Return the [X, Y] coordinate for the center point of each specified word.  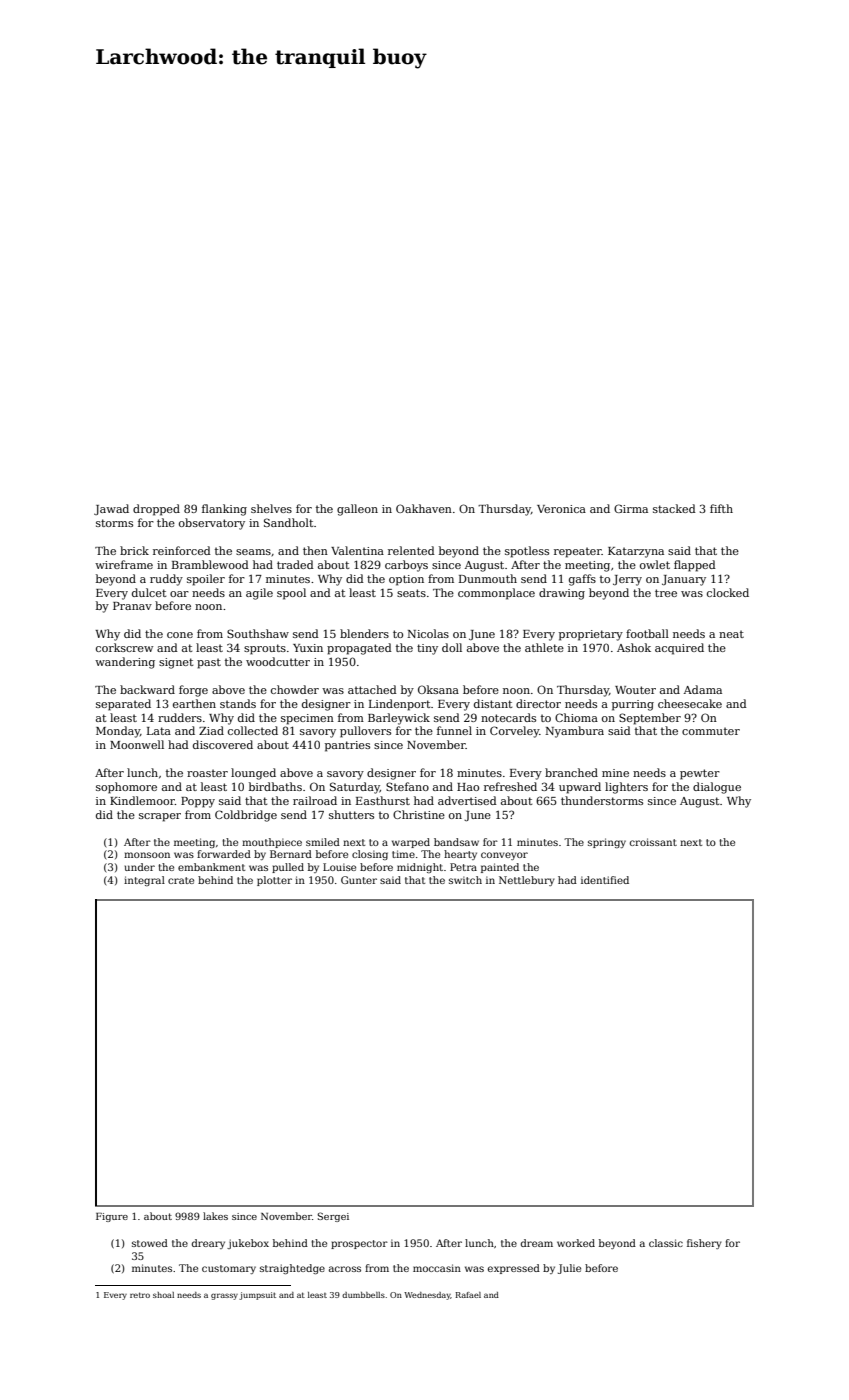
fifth [721, 508]
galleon [357, 510]
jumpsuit [257, 1296]
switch [465, 880]
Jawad [111, 509]
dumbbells [363, 1295]
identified [605, 880]
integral [144, 881]
